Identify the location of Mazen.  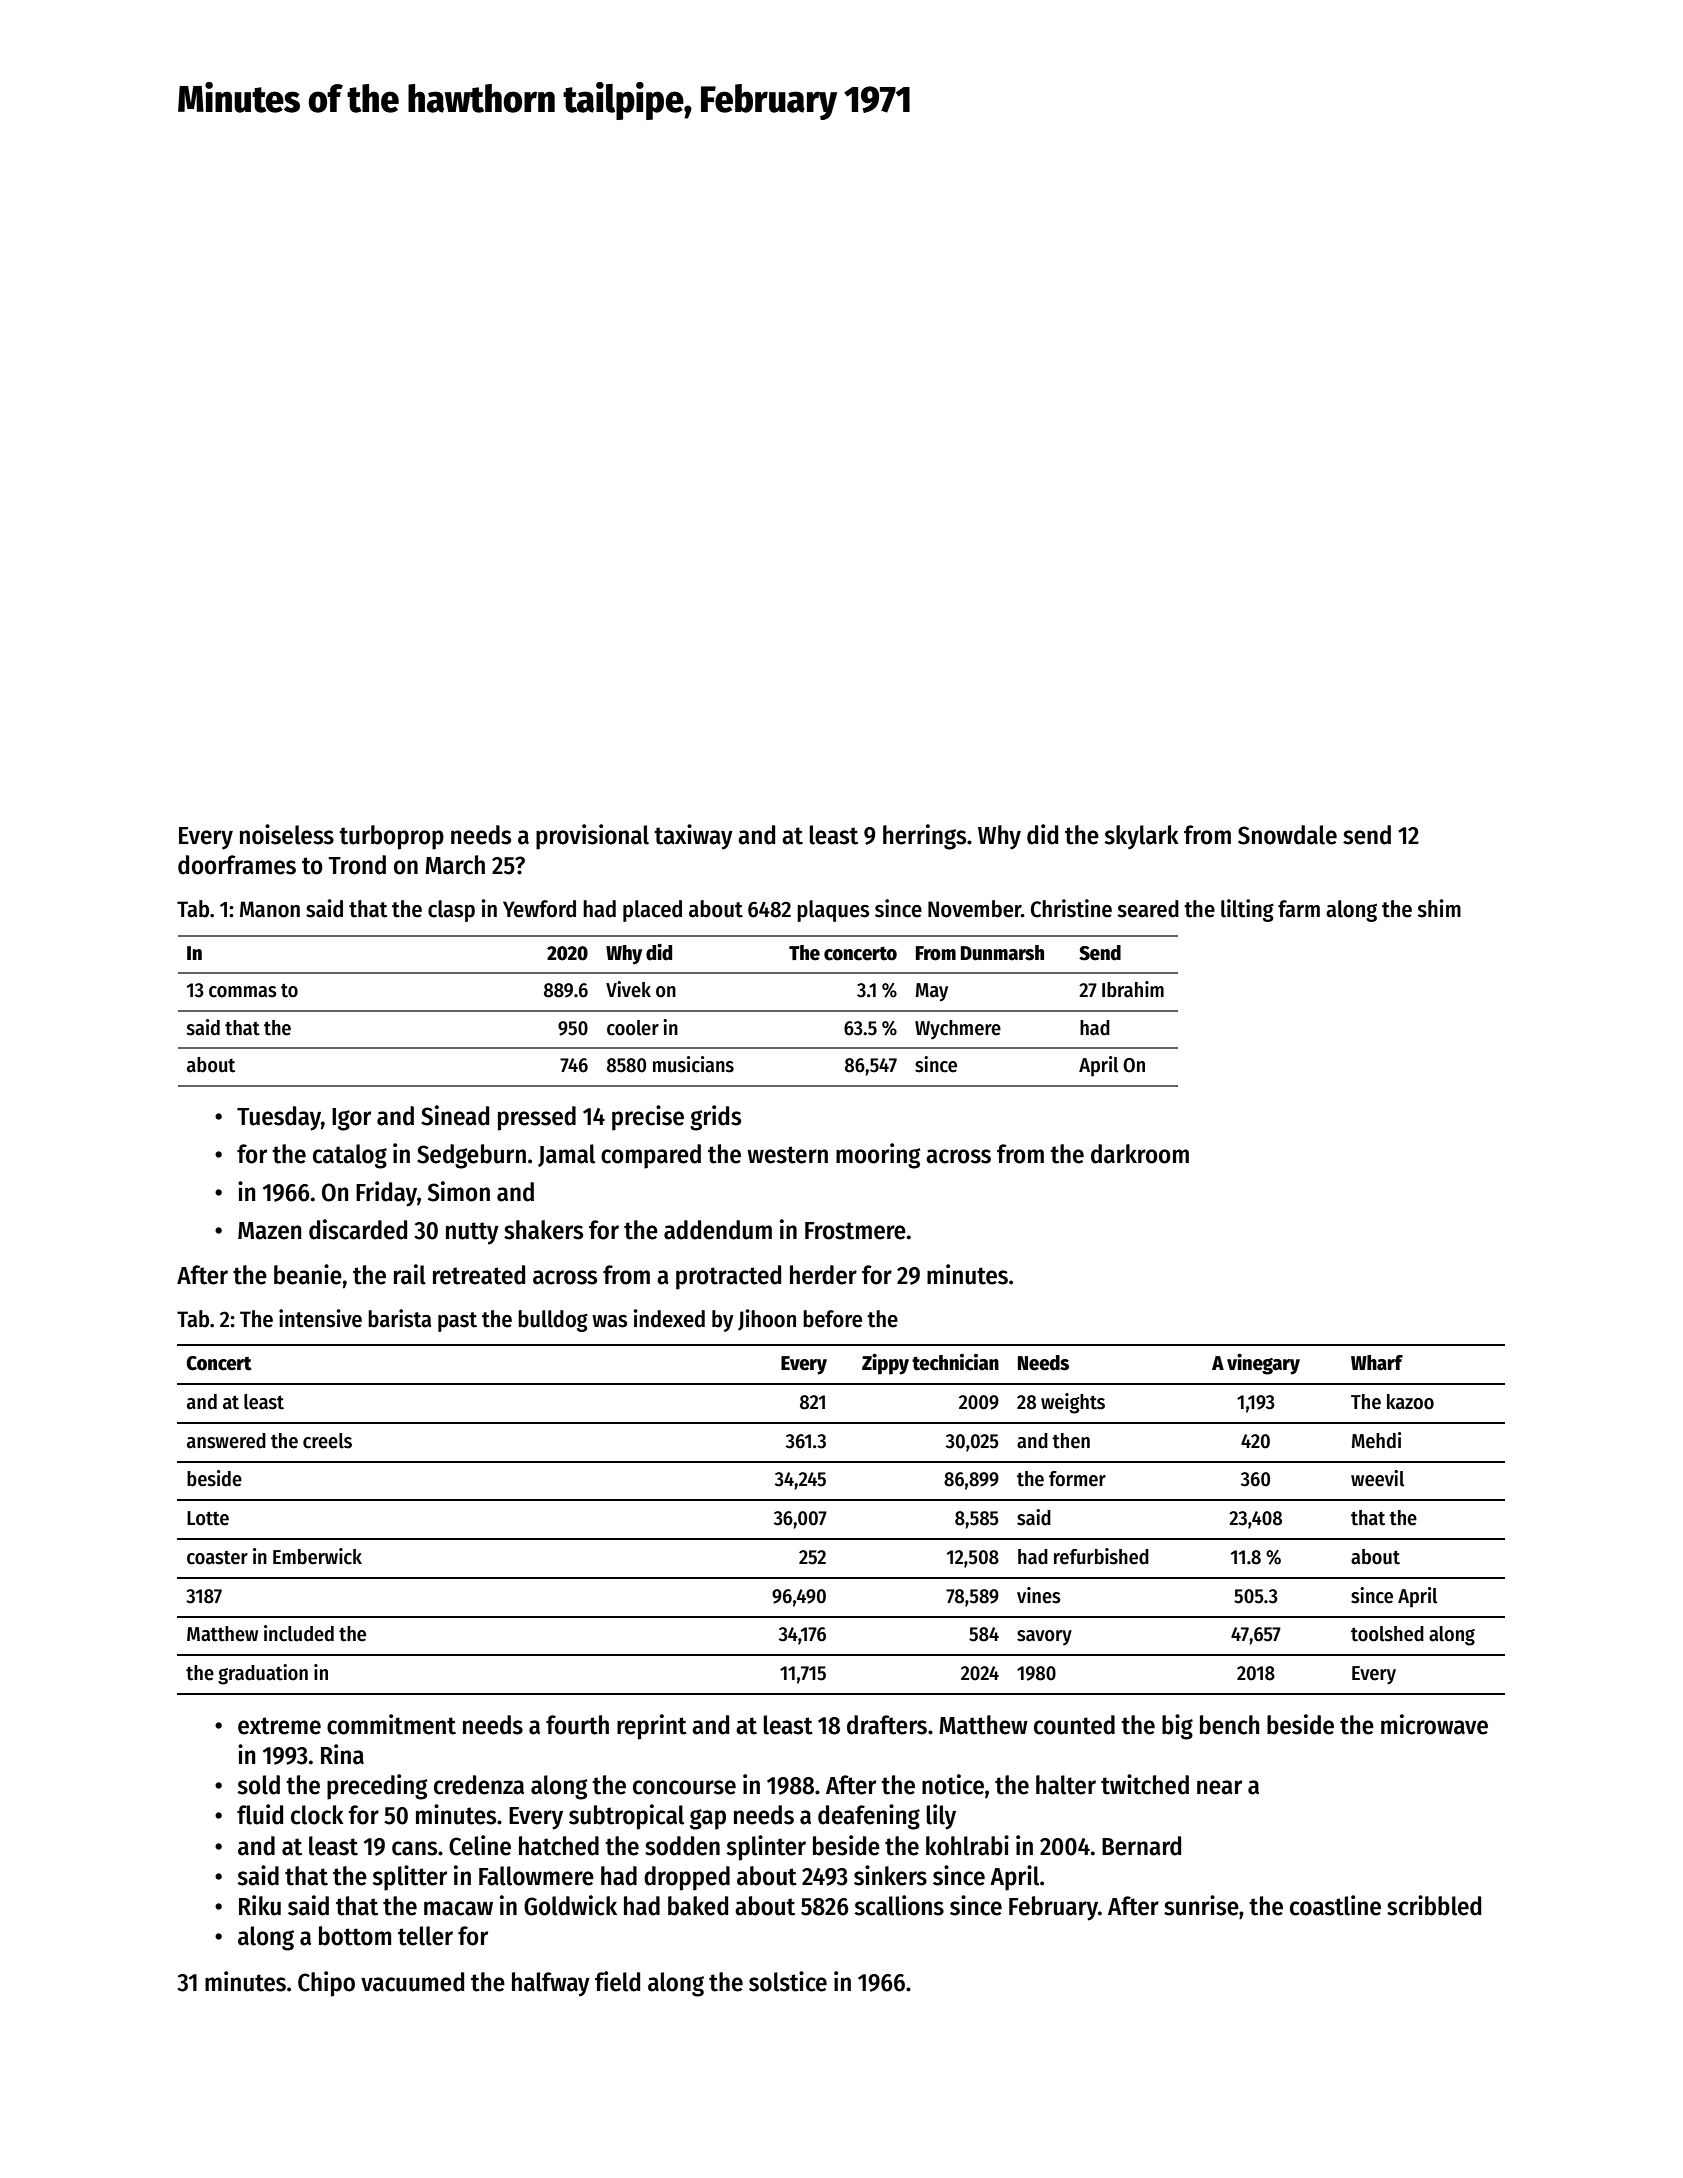
(270, 1231).
